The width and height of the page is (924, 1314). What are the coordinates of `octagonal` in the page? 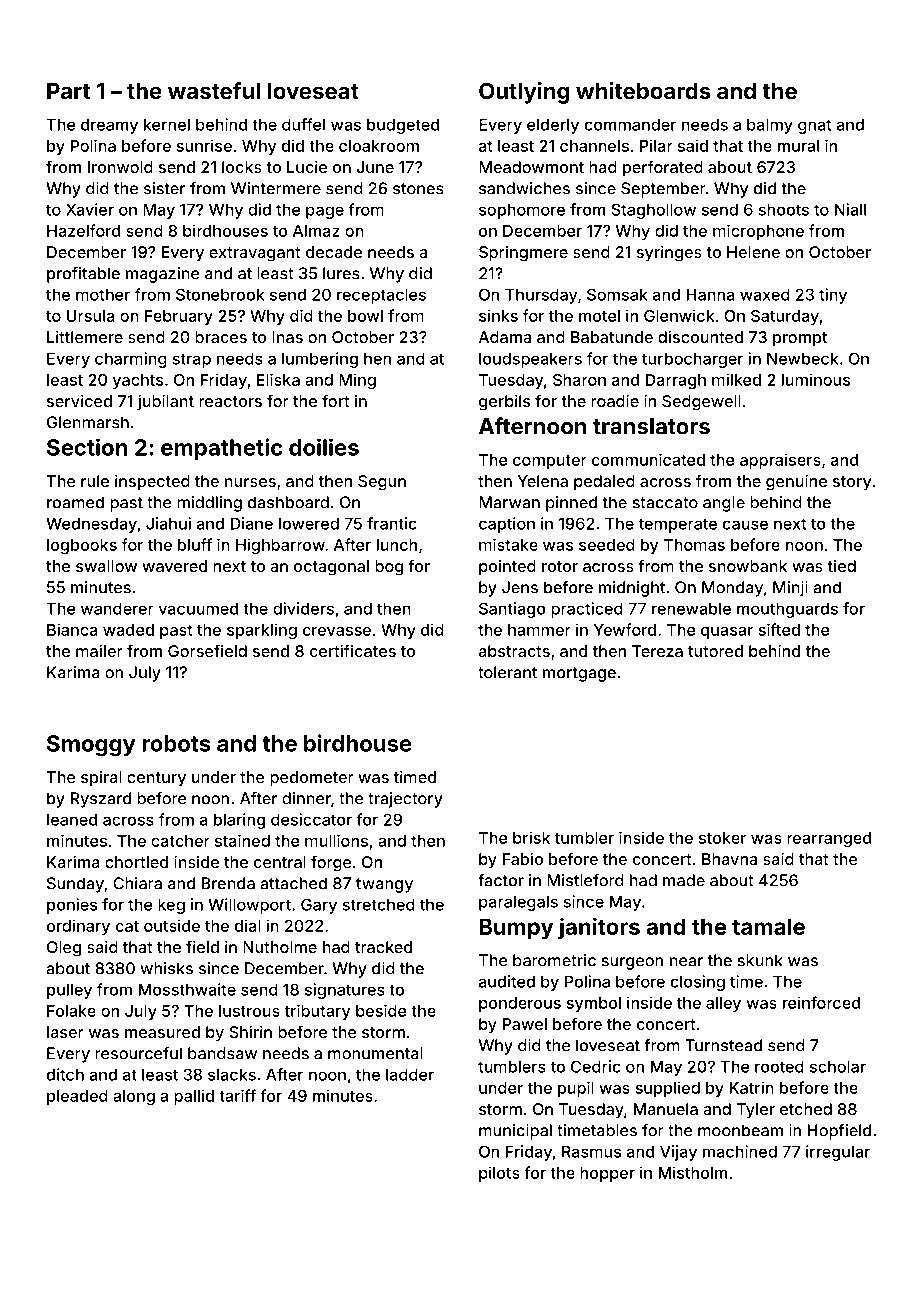 It's located at (331, 568).
